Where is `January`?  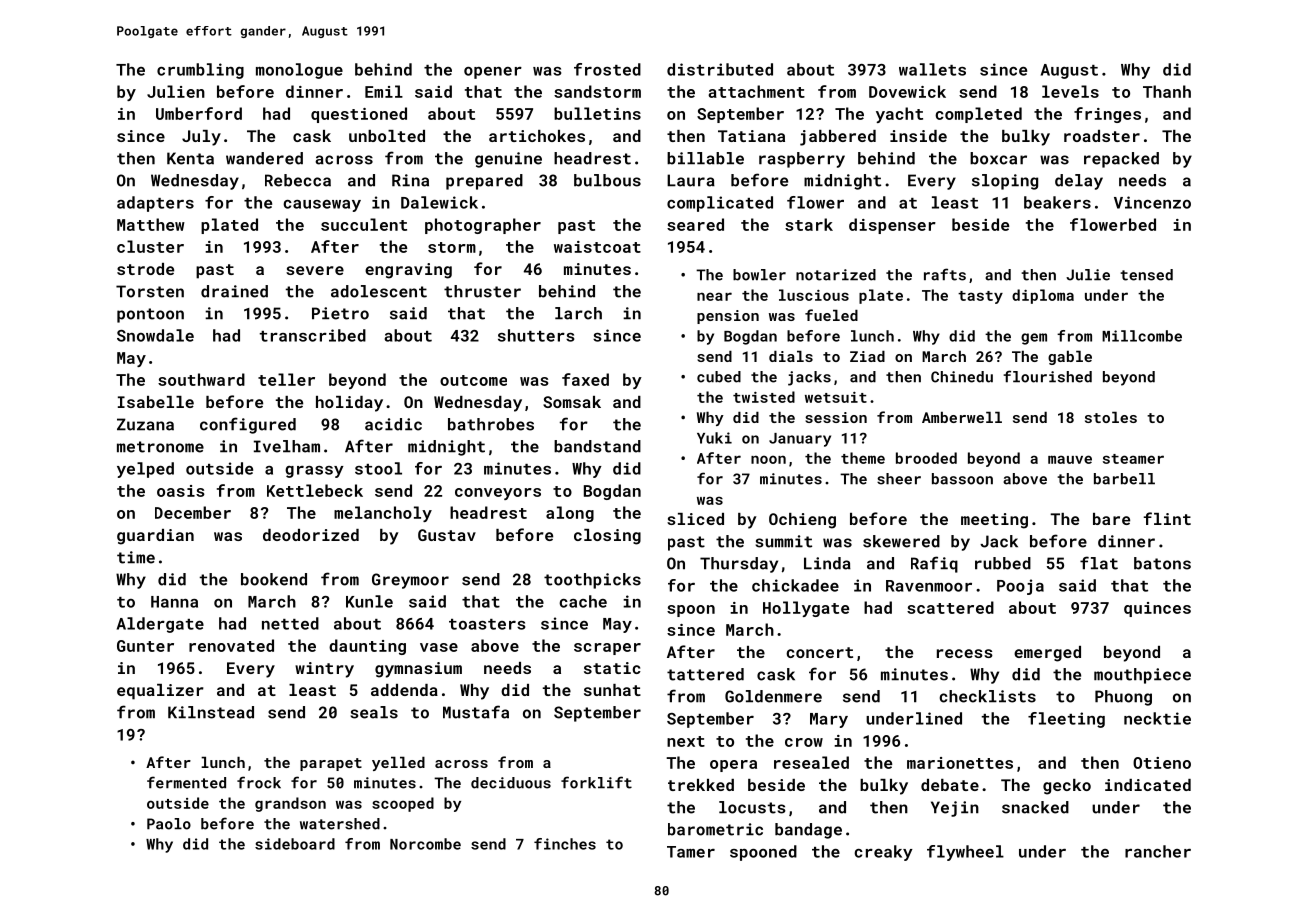
January is located at coordinates (800, 440).
